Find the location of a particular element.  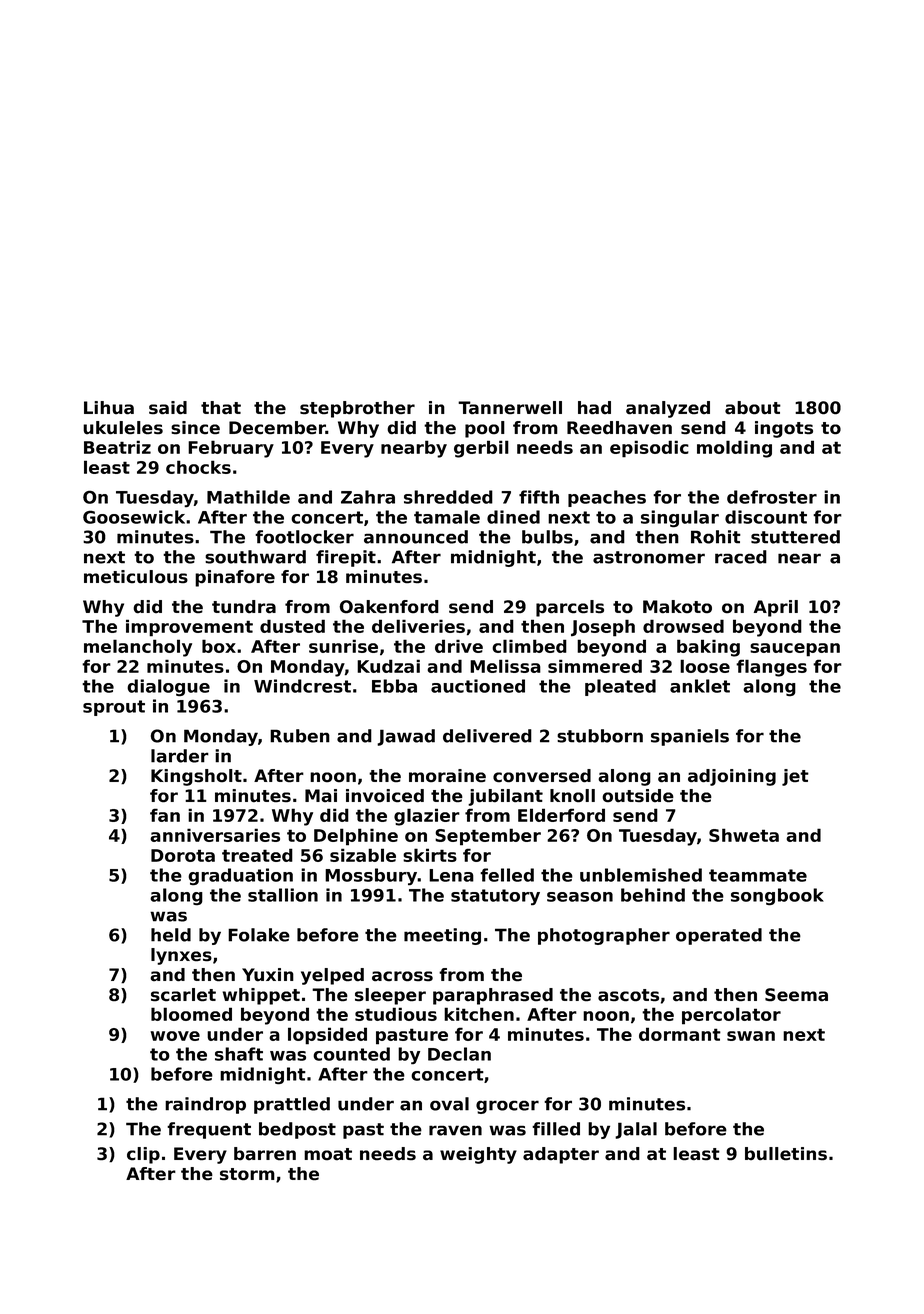

December is located at coordinates (277, 428).
